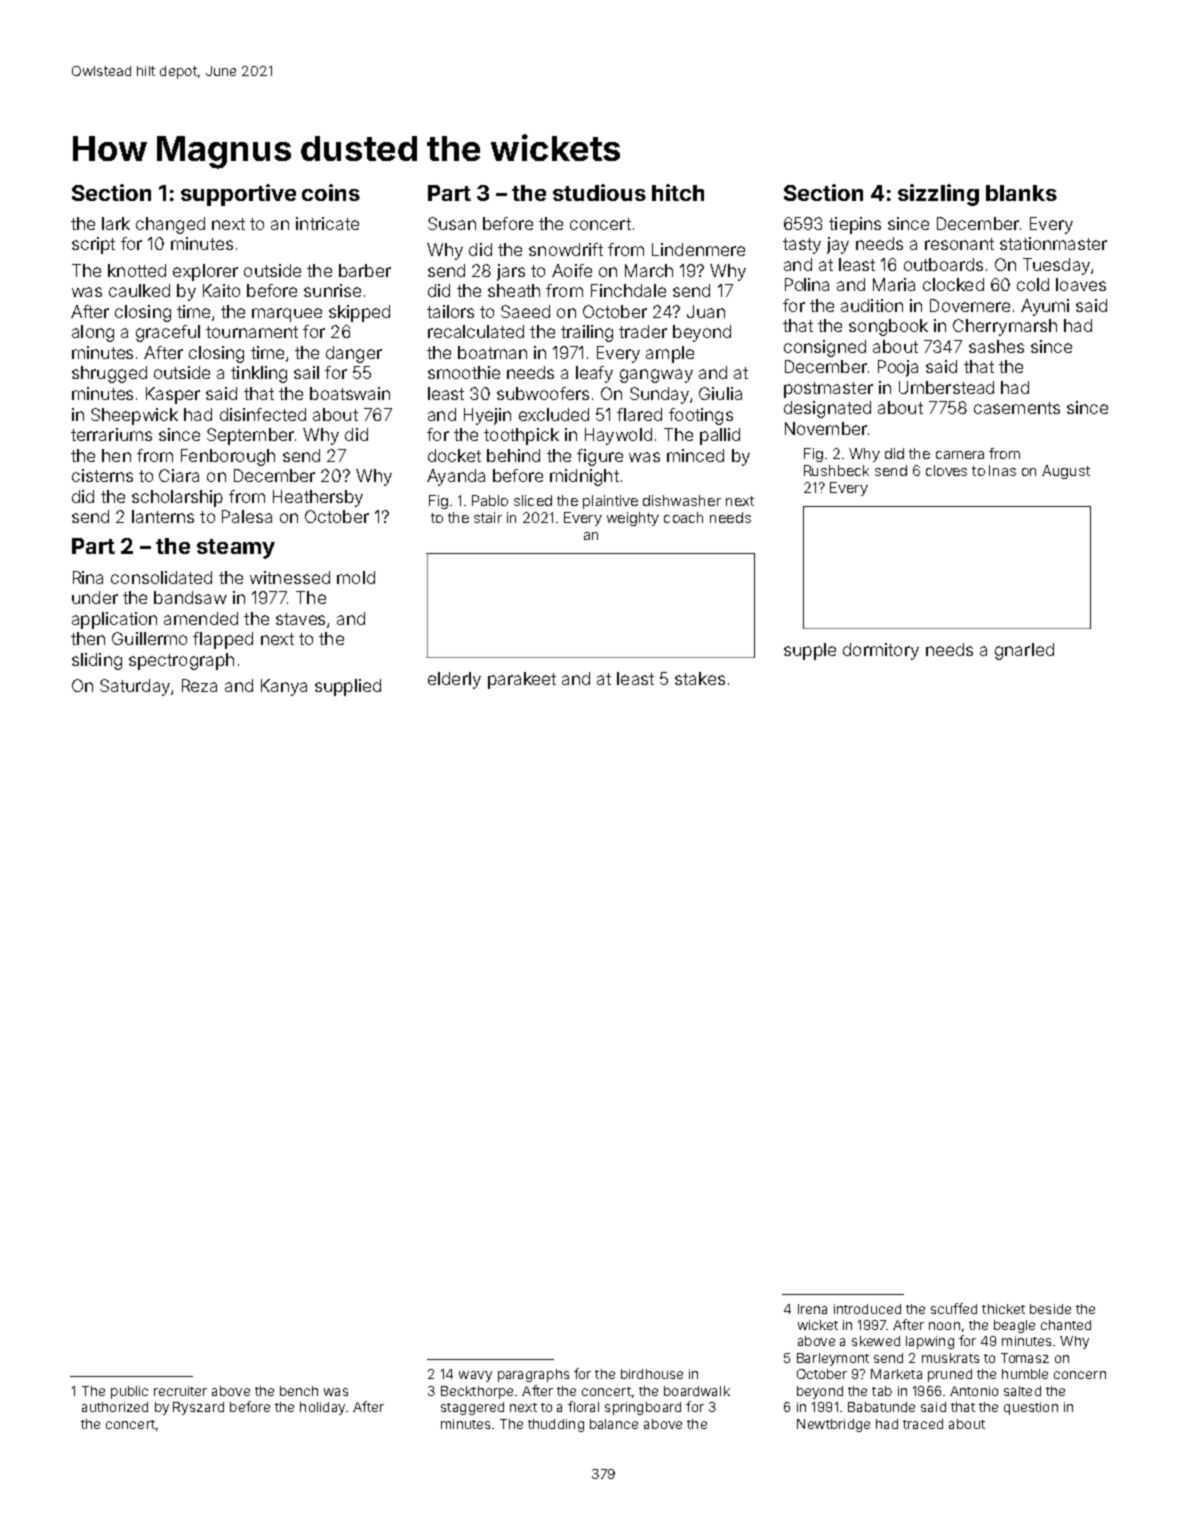 This page has height=1530, width=1182. Describe the element at coordinates (946, 470) in the page. I see `cloves` at that location.
